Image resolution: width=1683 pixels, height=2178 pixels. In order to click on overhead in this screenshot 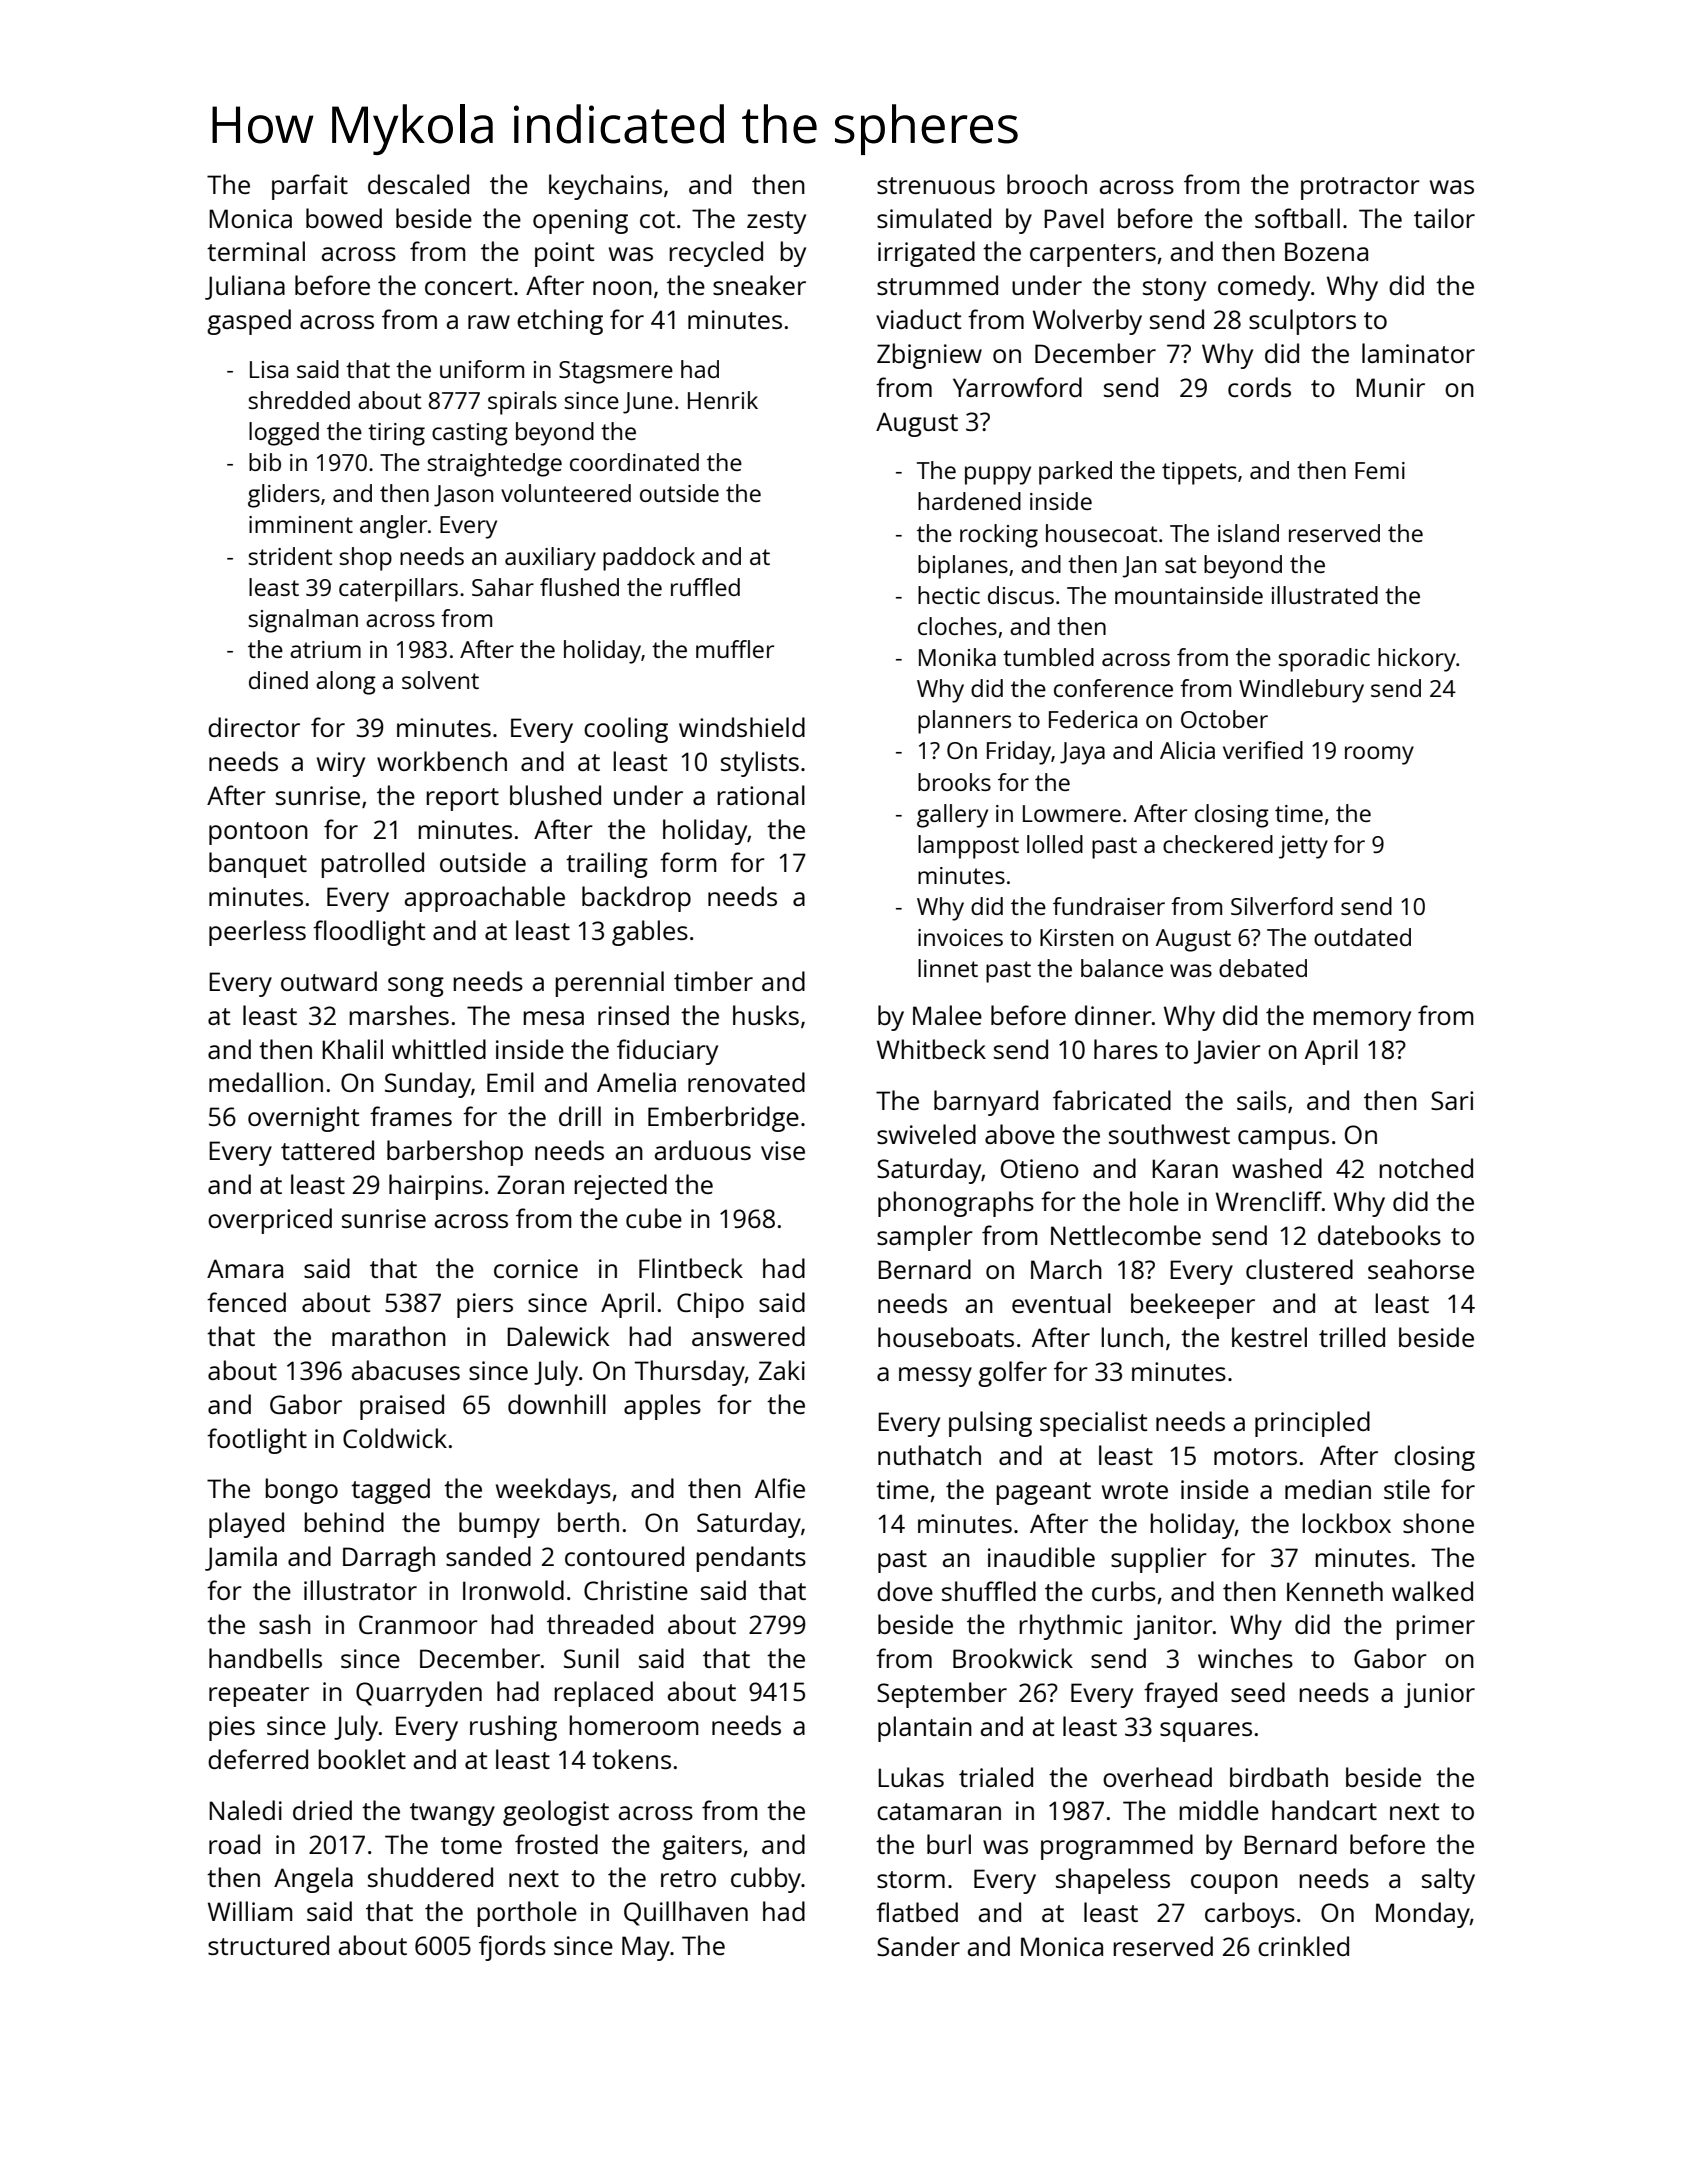, I will do `click(1157, 1777)`.
